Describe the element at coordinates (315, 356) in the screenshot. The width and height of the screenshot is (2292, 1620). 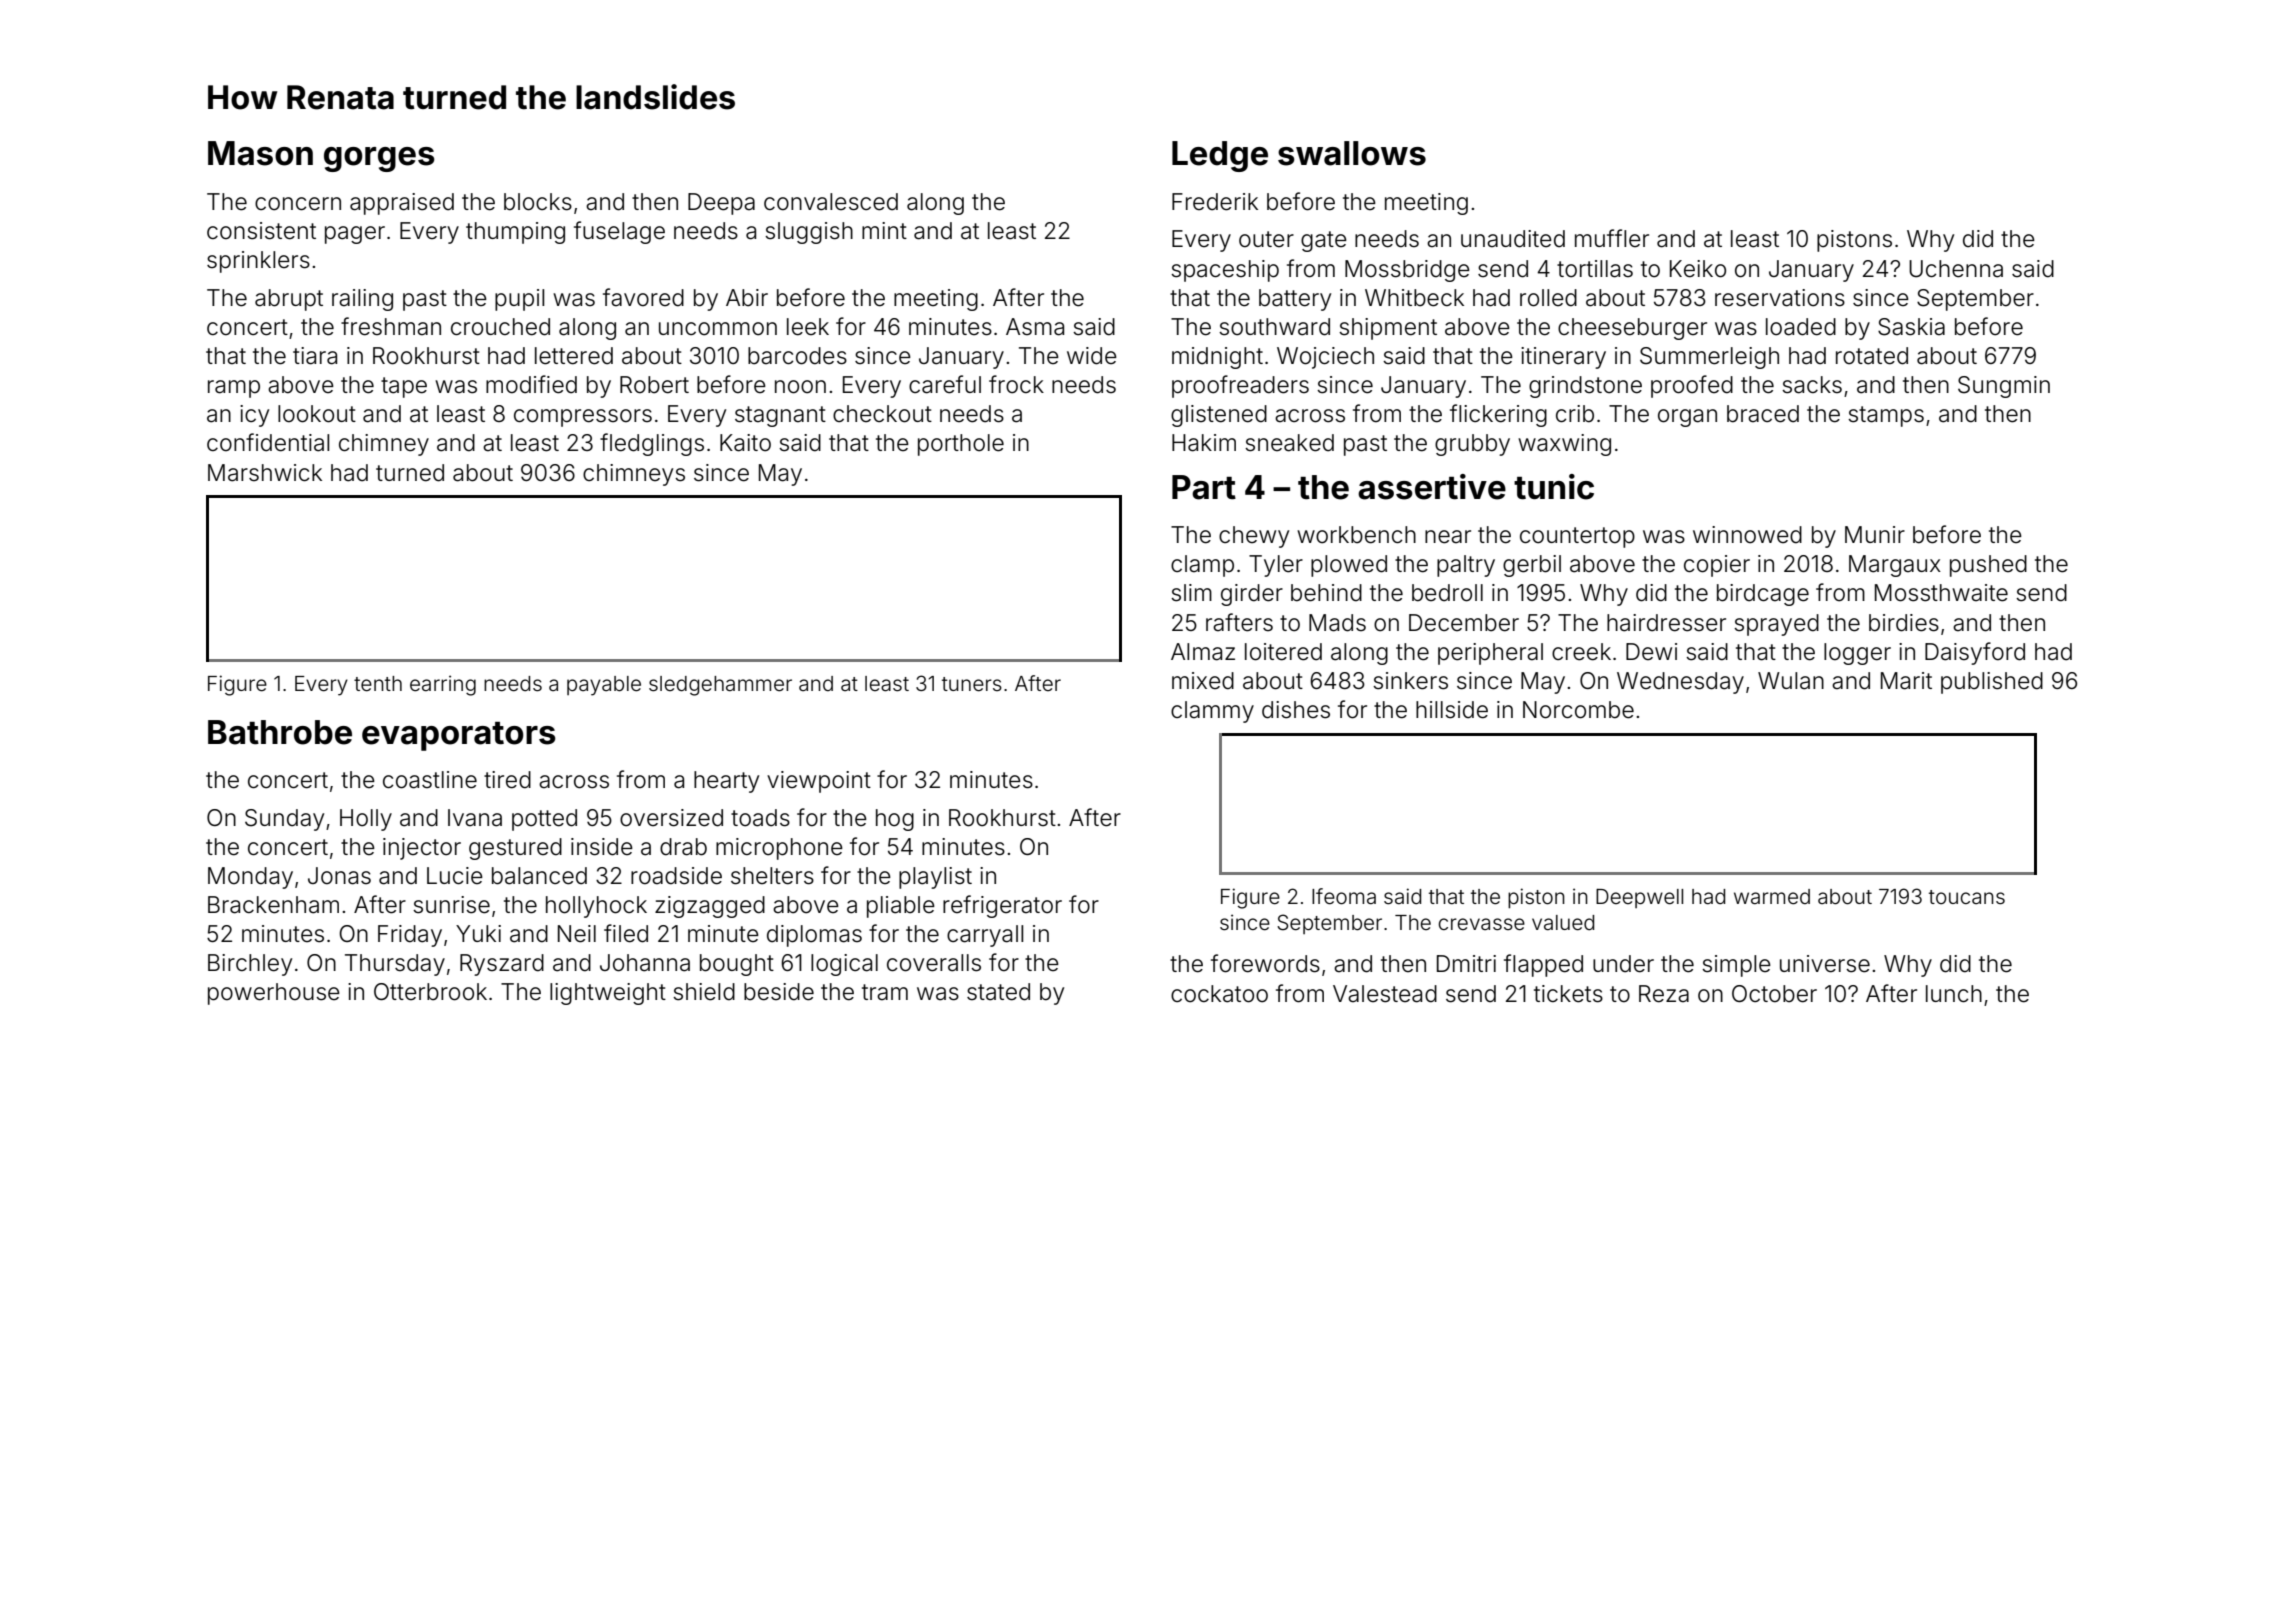
I see `tiara` at that location.
